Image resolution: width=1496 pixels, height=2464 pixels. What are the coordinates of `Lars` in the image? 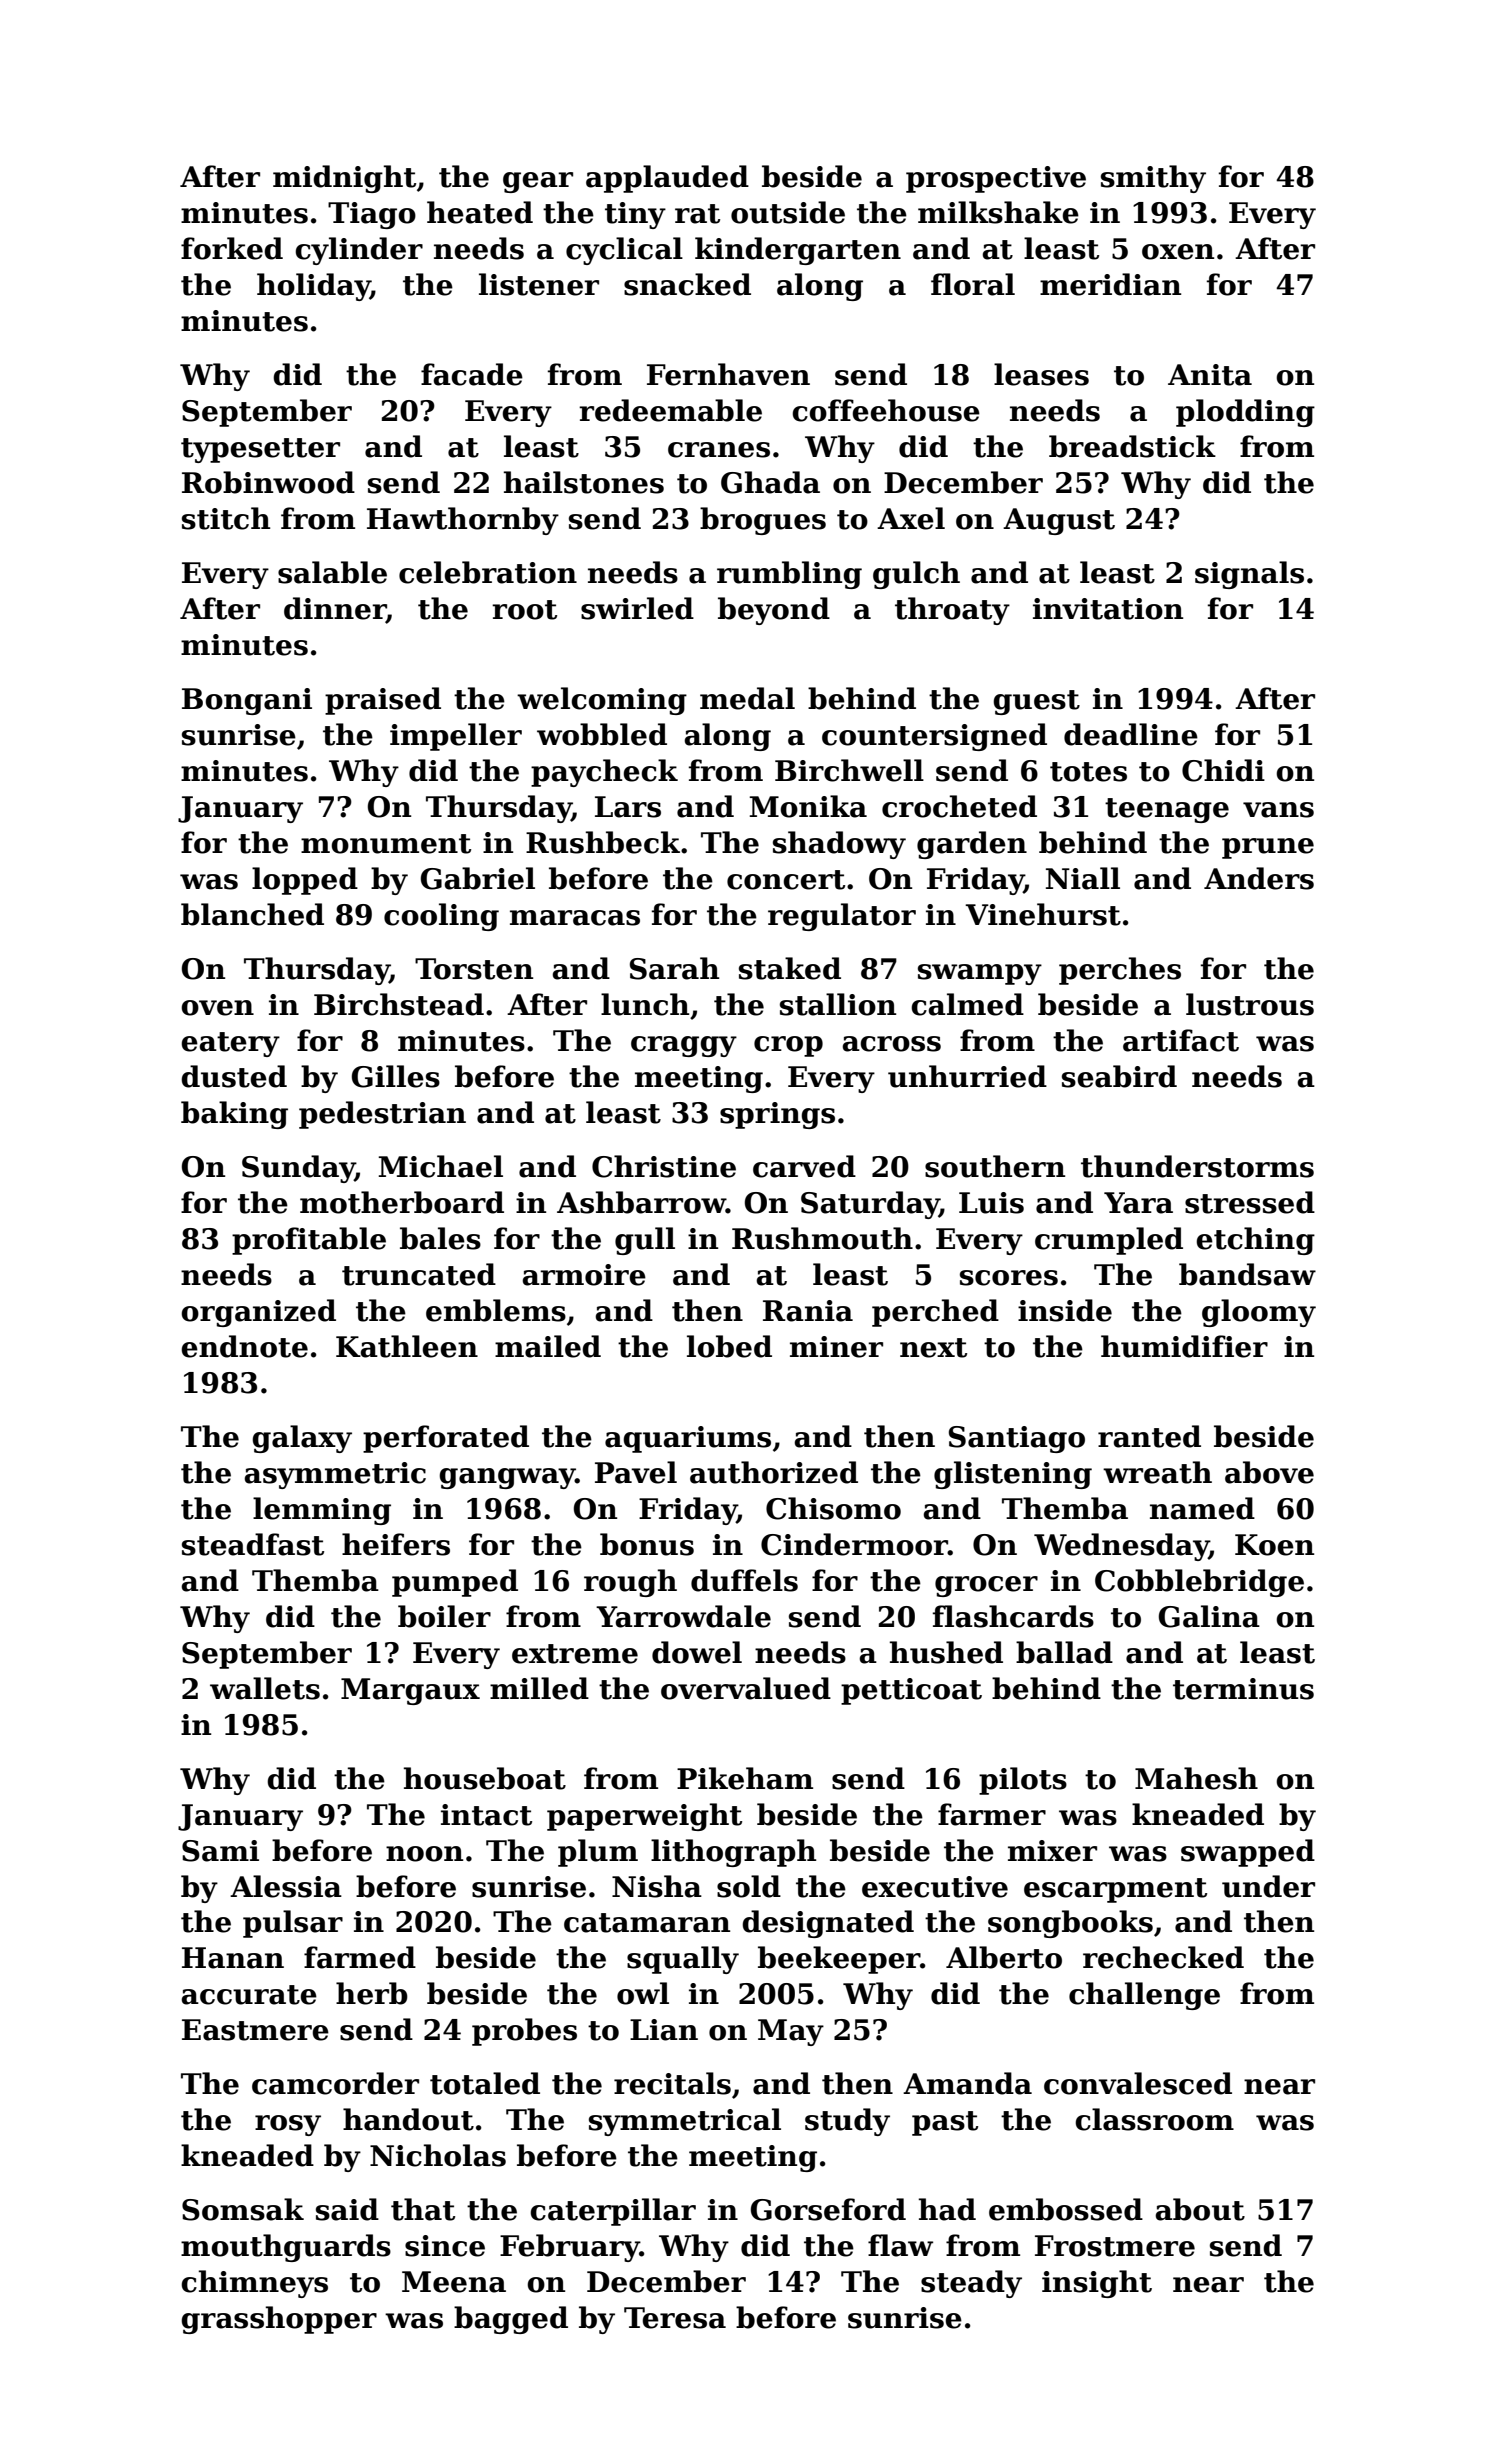 It's located at (628, 807).
